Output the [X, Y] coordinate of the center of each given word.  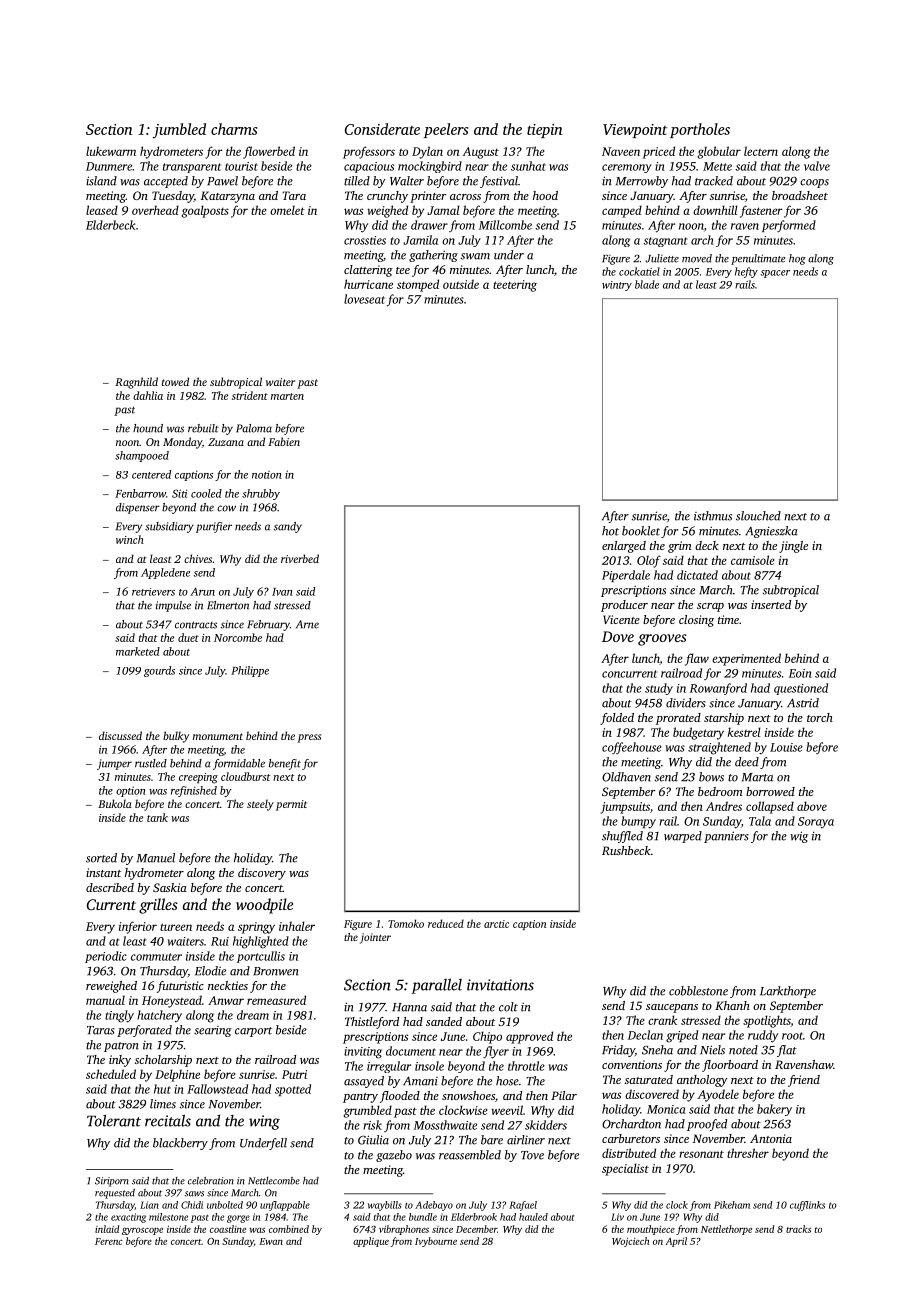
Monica [666, 1109]
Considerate [382, 129]
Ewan [271, 1241]
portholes [700, 130]
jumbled [179, 130]
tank [157, 817]
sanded [444, 1021]
